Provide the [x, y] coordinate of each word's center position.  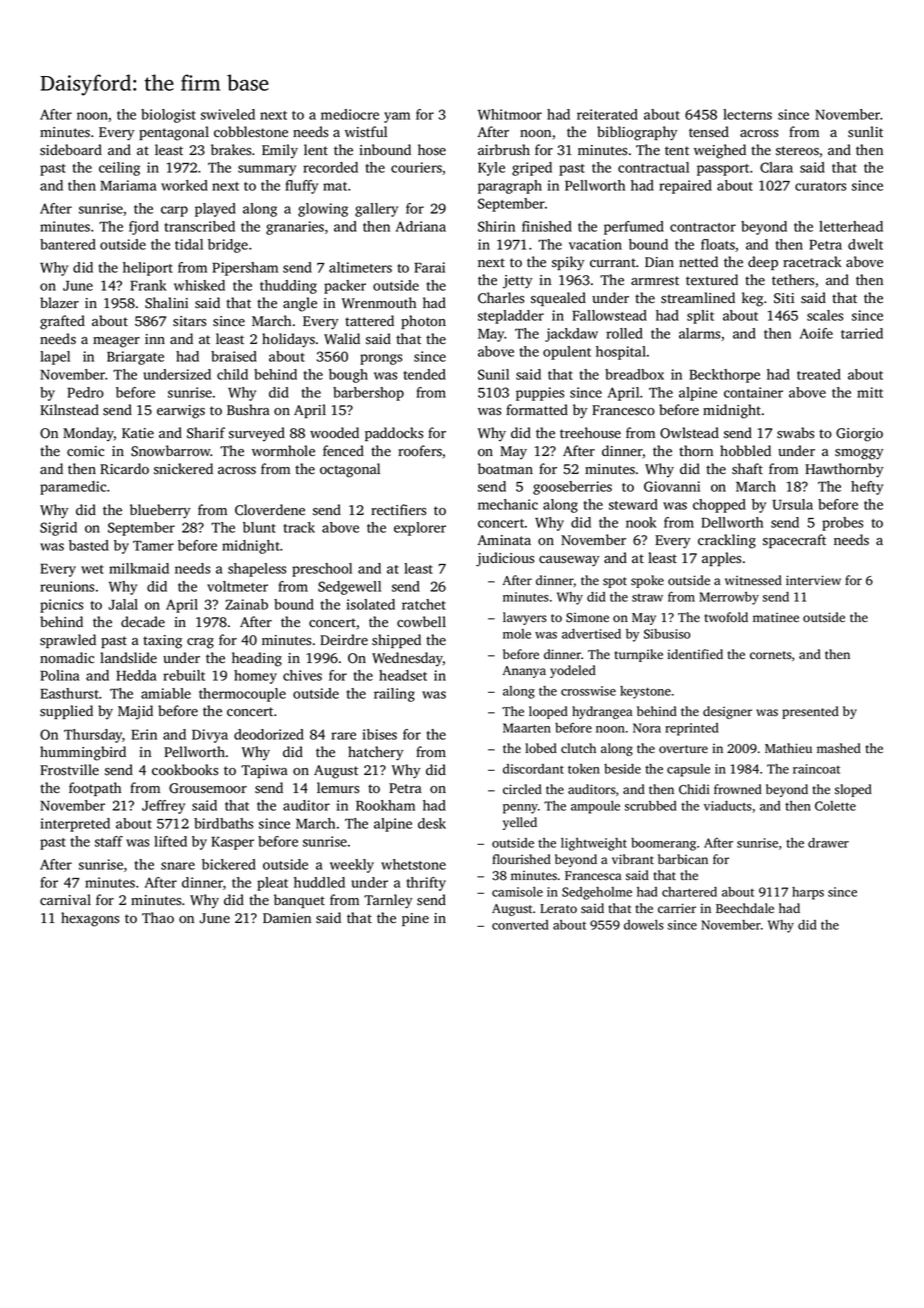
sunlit [865, 132]
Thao [158, 918]
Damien [287, 918]
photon [423, 322]
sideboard [71, 150]
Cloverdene [270, 510]
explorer [420, 529]
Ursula [792, 504]
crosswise [588, 691]
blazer [59, 302]
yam [397, 117]
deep [763, 263]
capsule [688, 770]
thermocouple [242, 695]
